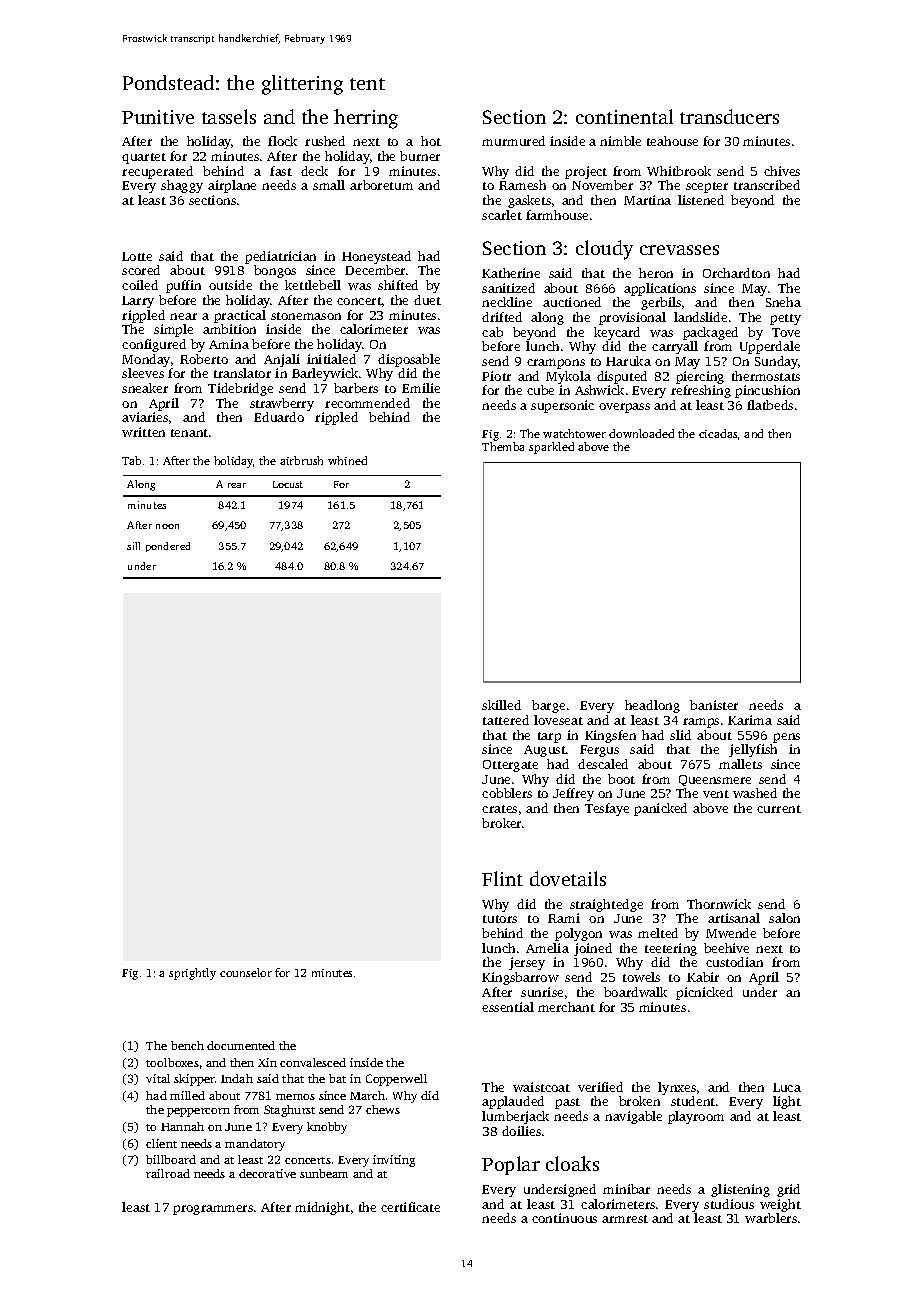 This page has height=1308, width=924. Describe the element at coordinates (168, 547) in the page. I see `pondered` at that location.
